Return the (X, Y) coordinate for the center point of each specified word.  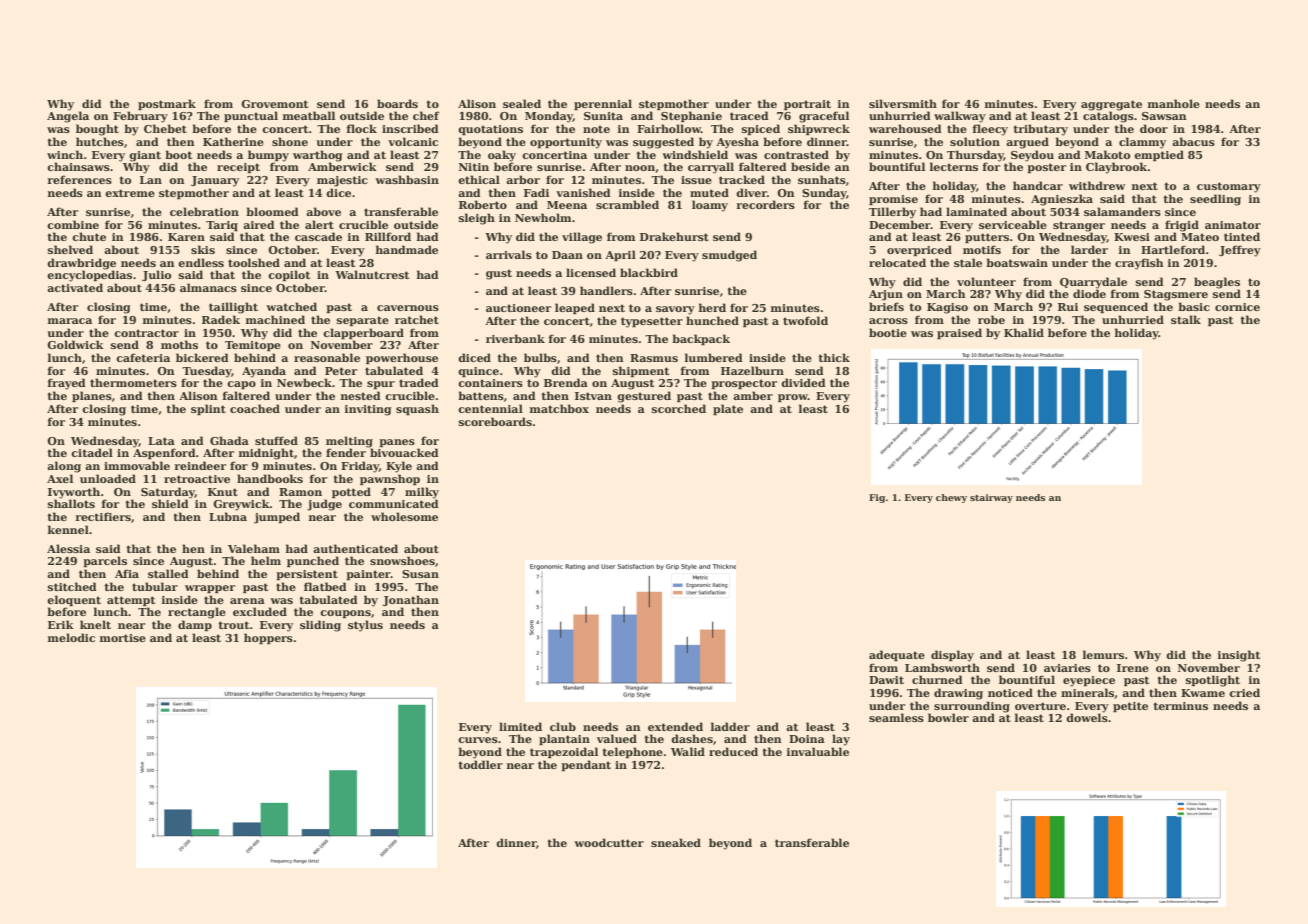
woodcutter (609, 842)
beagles (1217, 283)
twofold (805, 320)
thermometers (133, 382)
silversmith (903, 103)
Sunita (603, 116)
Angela (68, 117)
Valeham (254, 548)
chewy (951, 498)
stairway (991, 498)
